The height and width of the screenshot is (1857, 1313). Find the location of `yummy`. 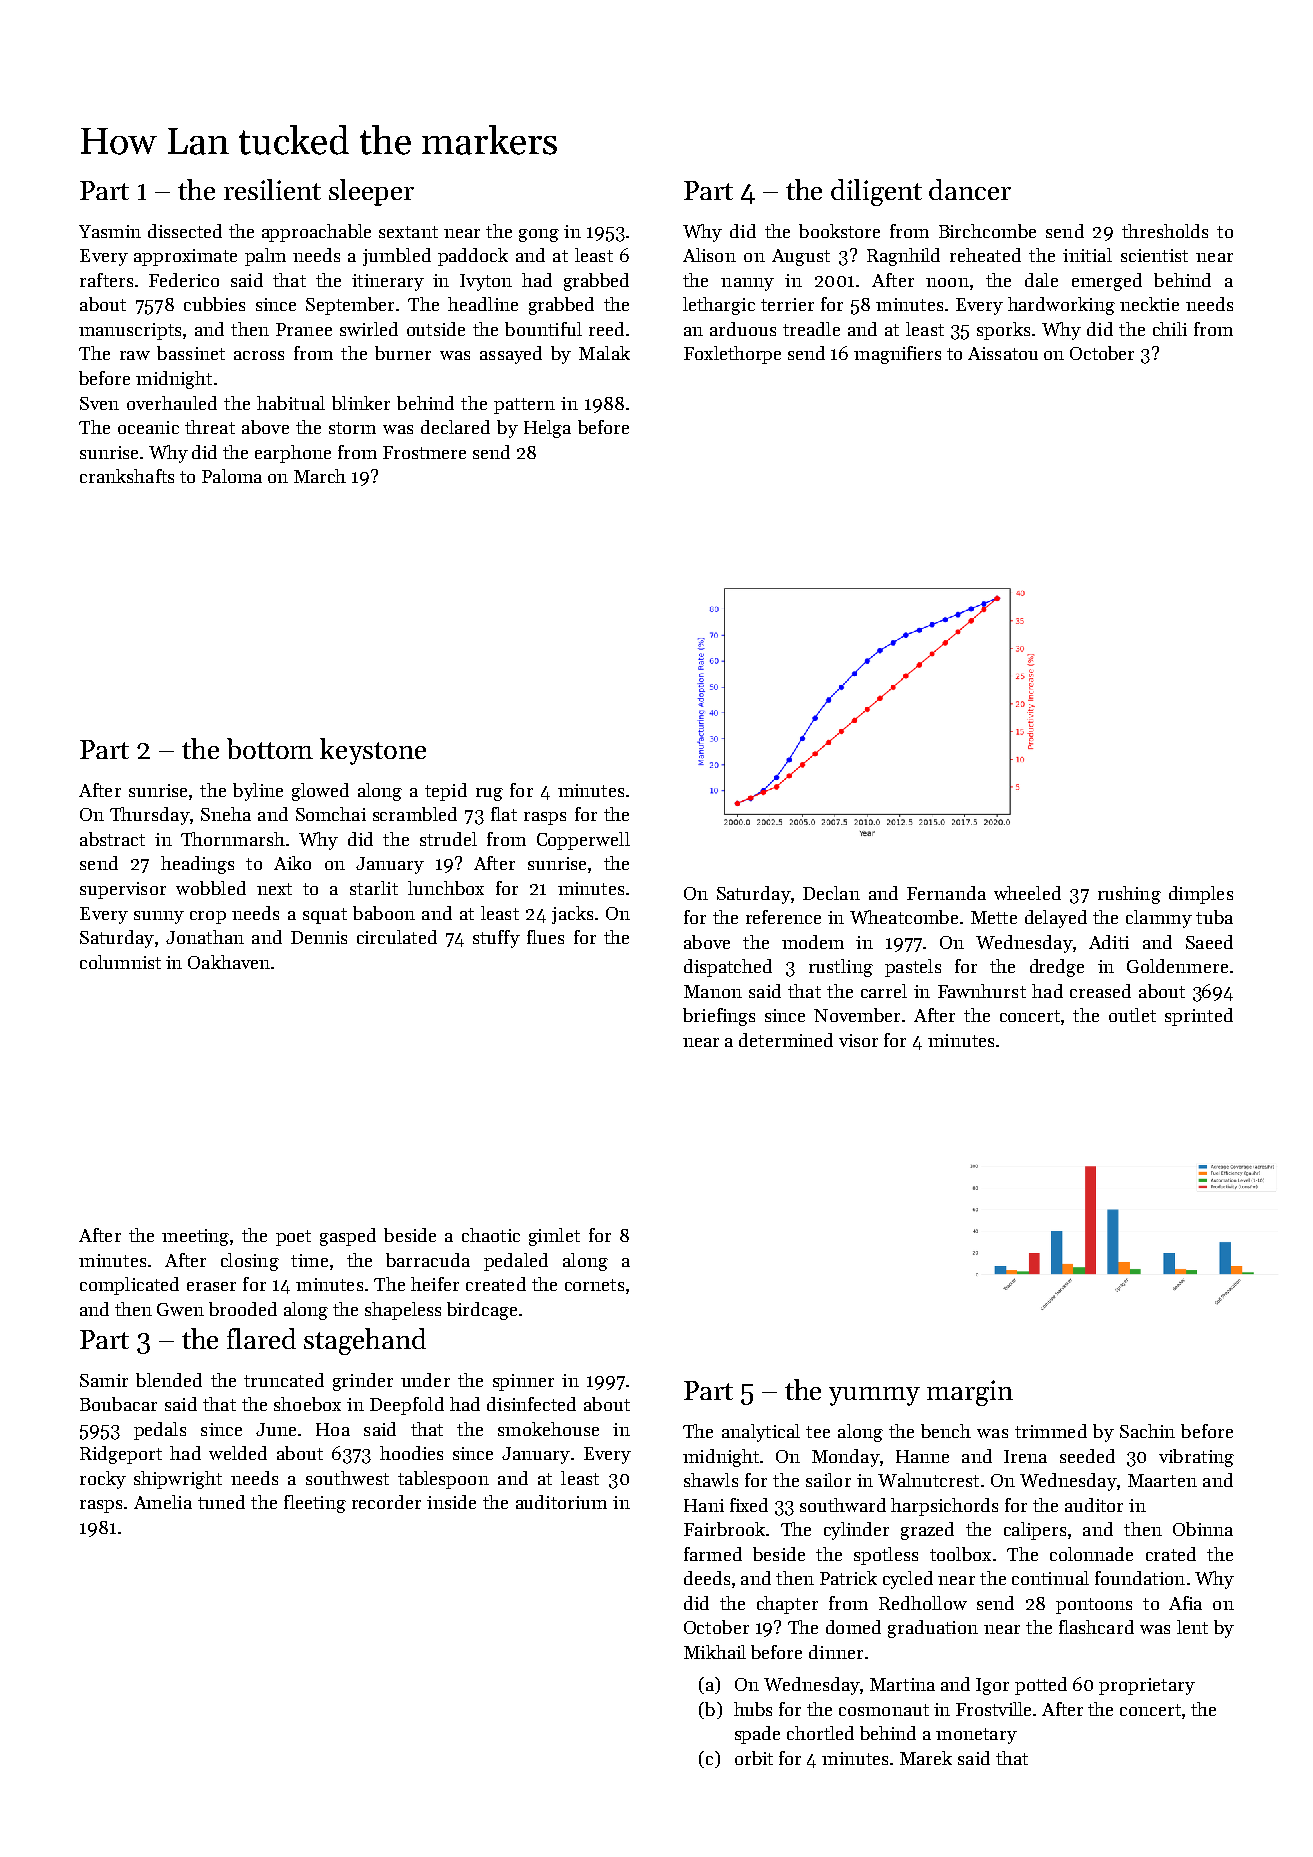

yummy is located at coordinates (874, 1396).
